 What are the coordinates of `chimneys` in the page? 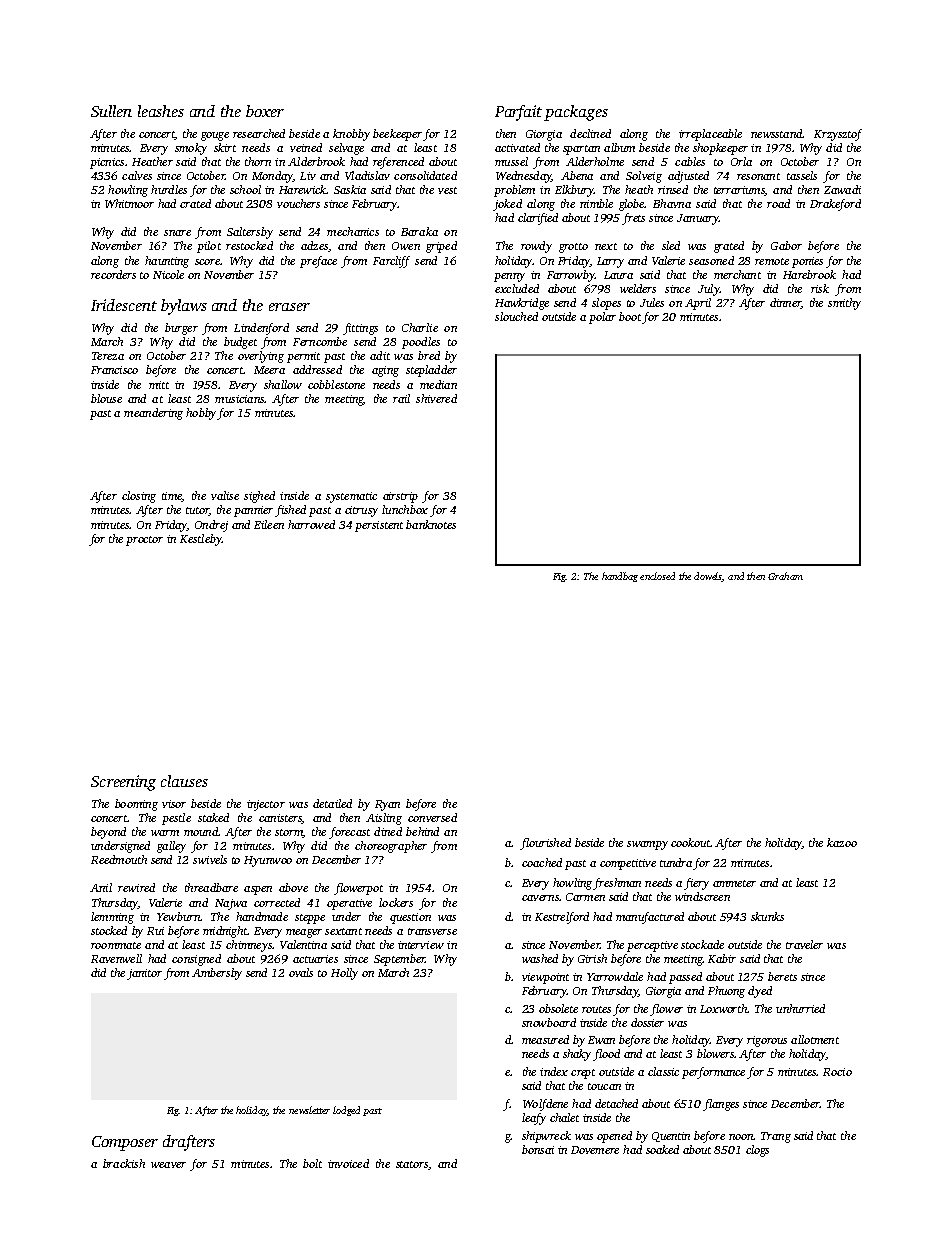 It's located at (249, 946).
